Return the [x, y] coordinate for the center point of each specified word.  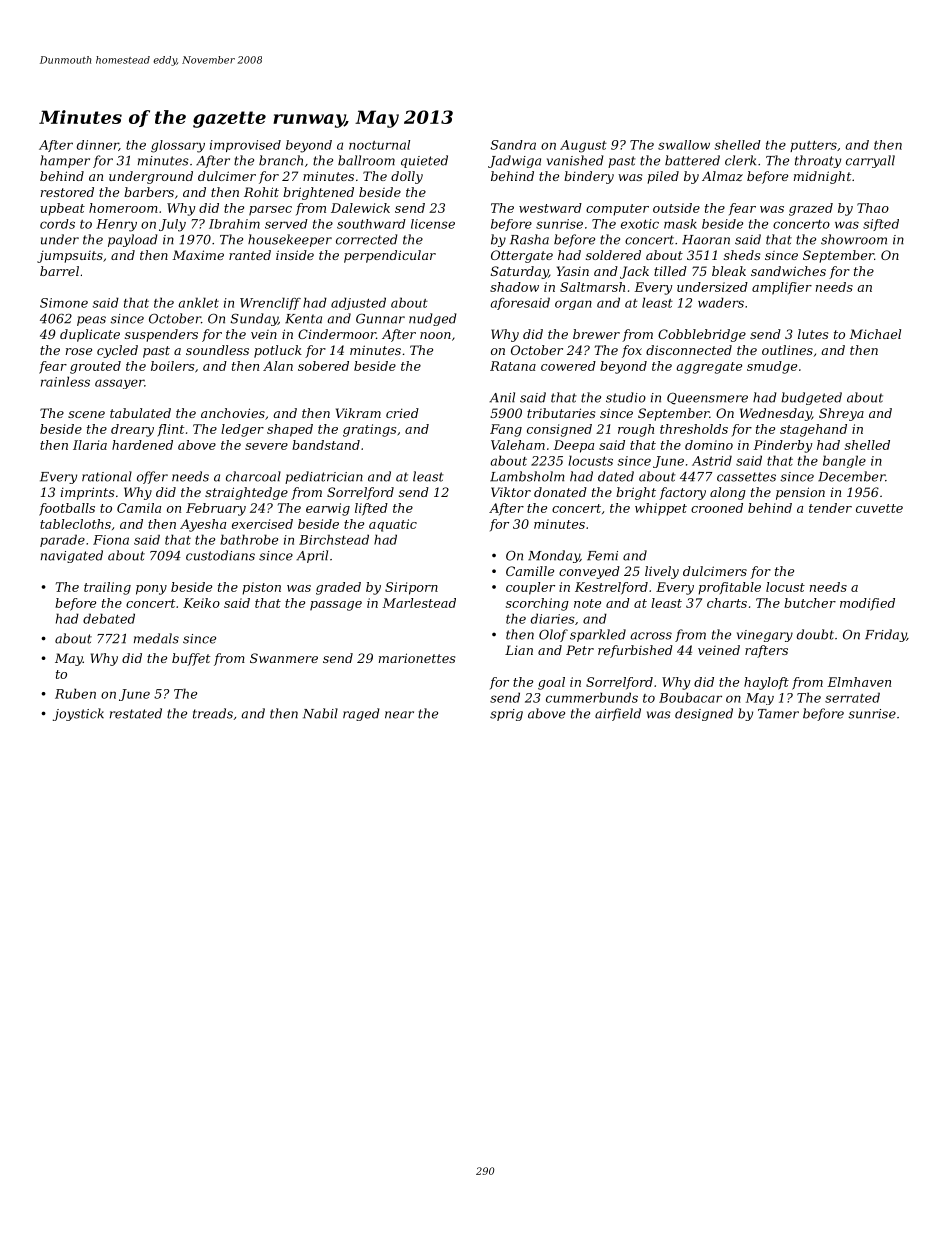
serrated [852, 697]
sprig [506, 715]
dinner [98, 145]
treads [213, 713]
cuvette [879, 508]
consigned [559, 430]
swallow [684, 145]
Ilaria [90, 445]
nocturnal [379, 145]
